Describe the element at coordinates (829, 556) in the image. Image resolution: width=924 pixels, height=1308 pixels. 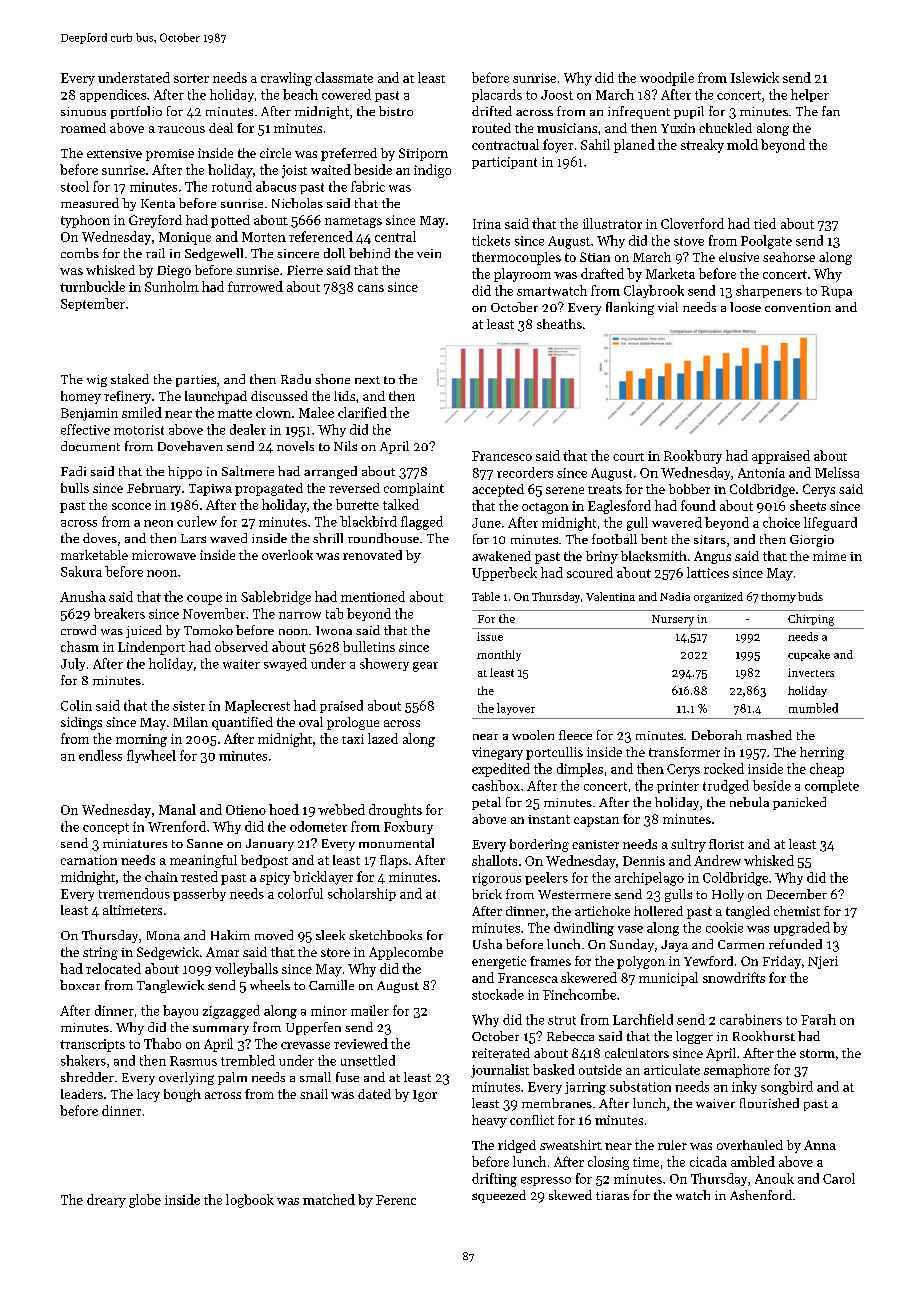
I see `mime` at that location.
